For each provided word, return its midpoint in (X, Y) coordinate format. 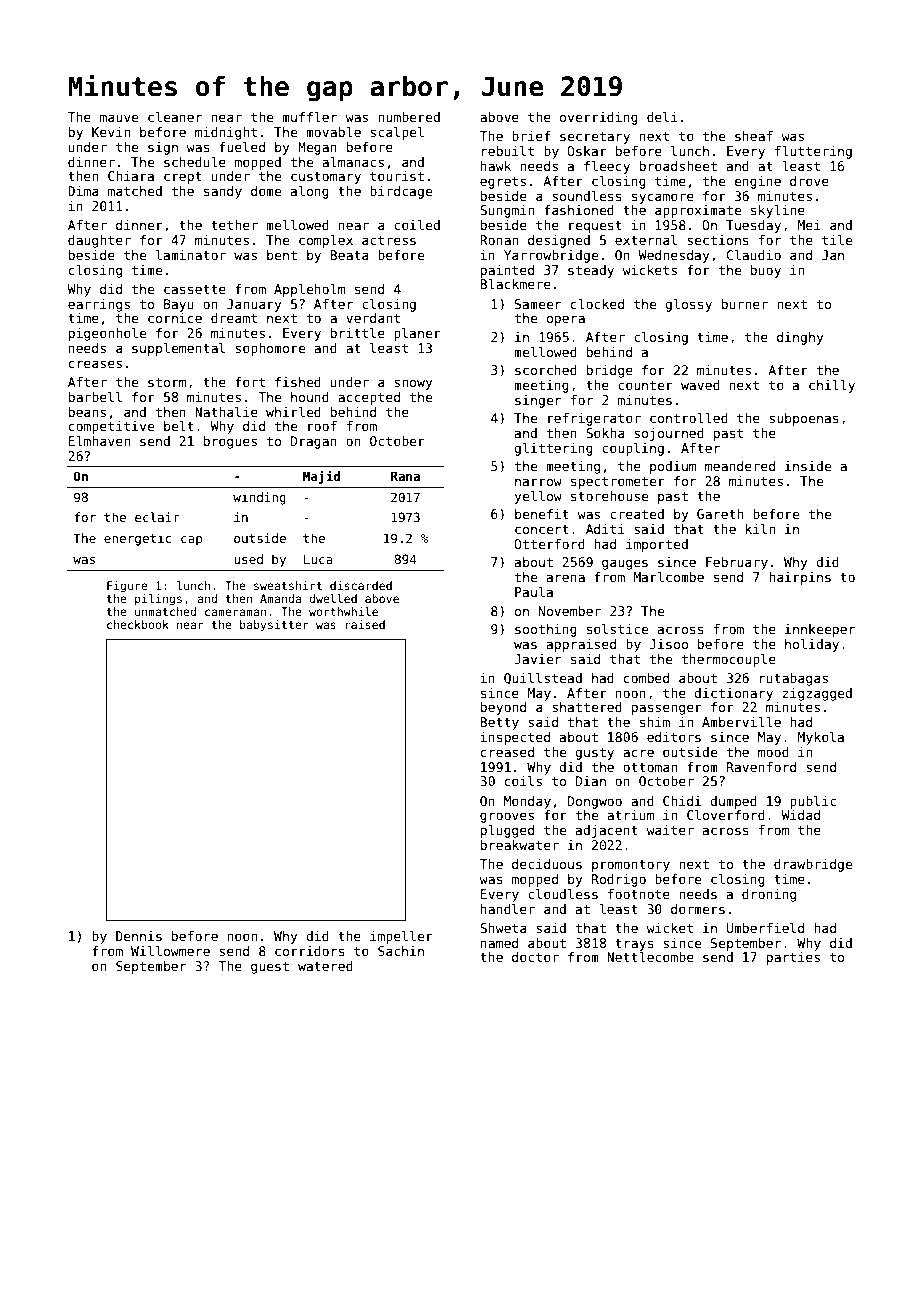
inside (808, 466)
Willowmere (170, 951)
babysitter (274, 626)
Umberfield (765, 928)
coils (523, 781)
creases (95, 364)
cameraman (235, 612)
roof (322, 426)
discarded (361, 585)
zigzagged (817, 694)
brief (531, 136)
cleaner (175, 117)
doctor (535, 957)
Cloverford (726, 815)
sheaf (754, 136)
